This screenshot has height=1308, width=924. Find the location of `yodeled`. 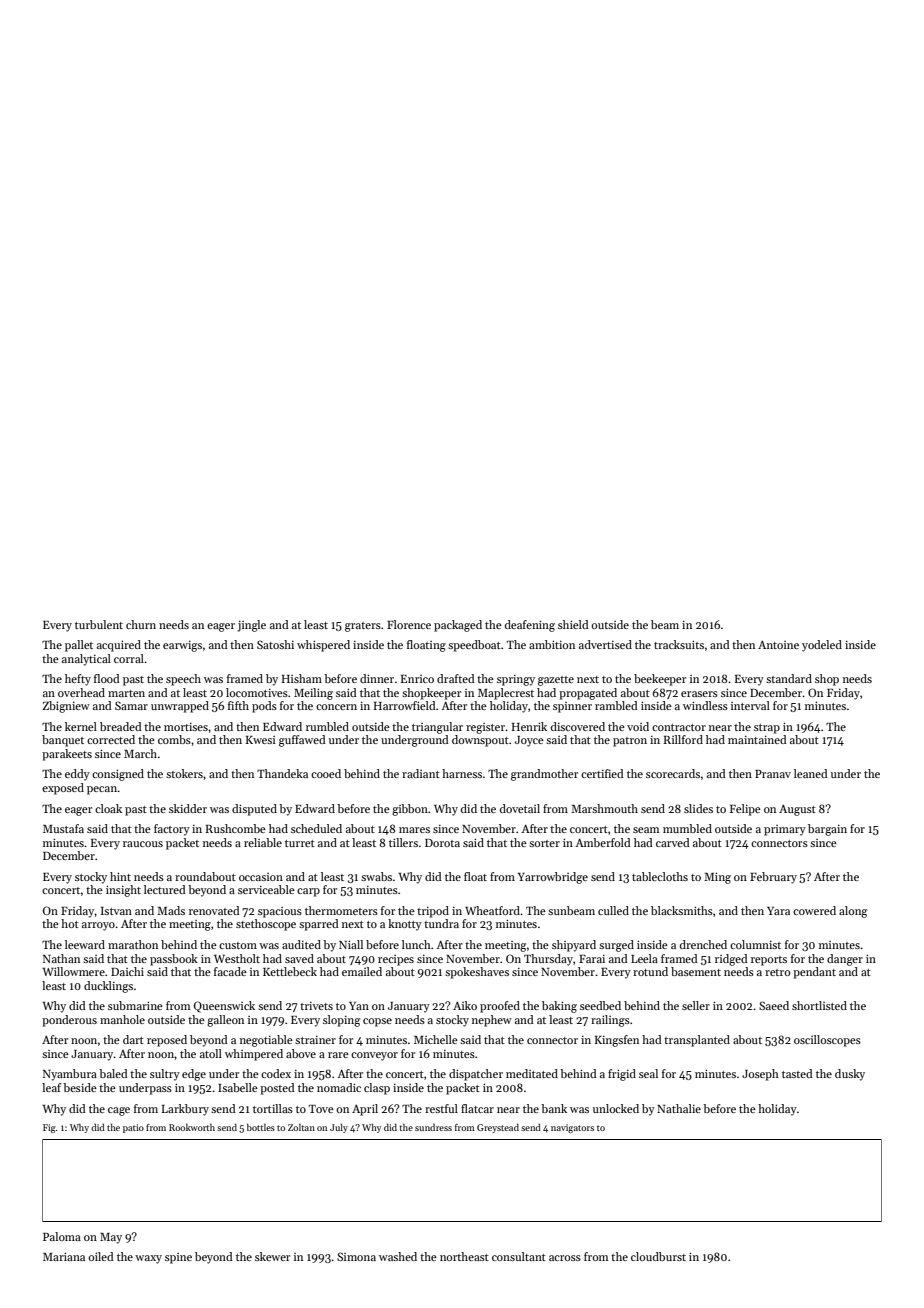

yodeled is located at coordinates (822, 646).
